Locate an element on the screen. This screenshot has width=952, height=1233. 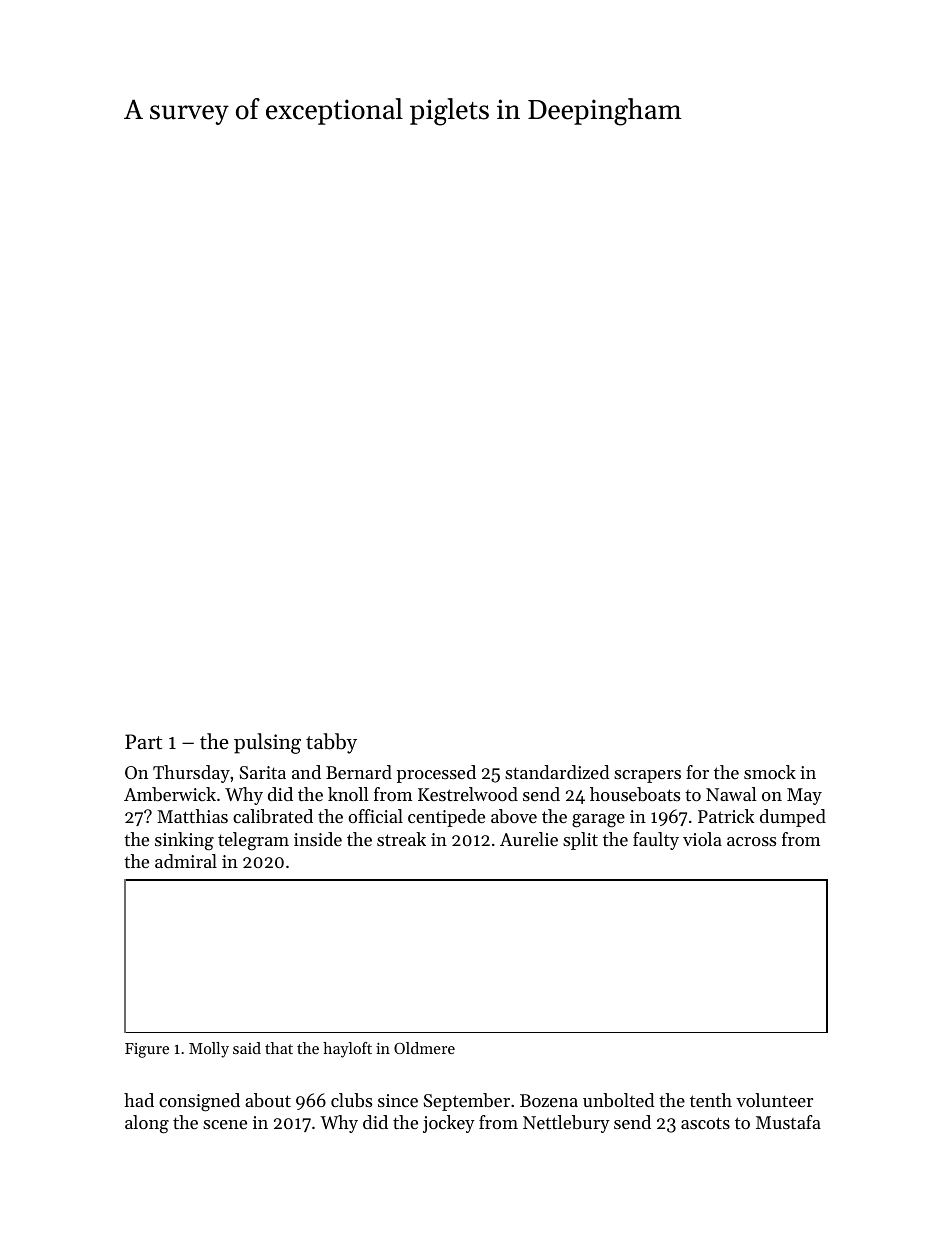
along is located at coordinates (147, 1124).
